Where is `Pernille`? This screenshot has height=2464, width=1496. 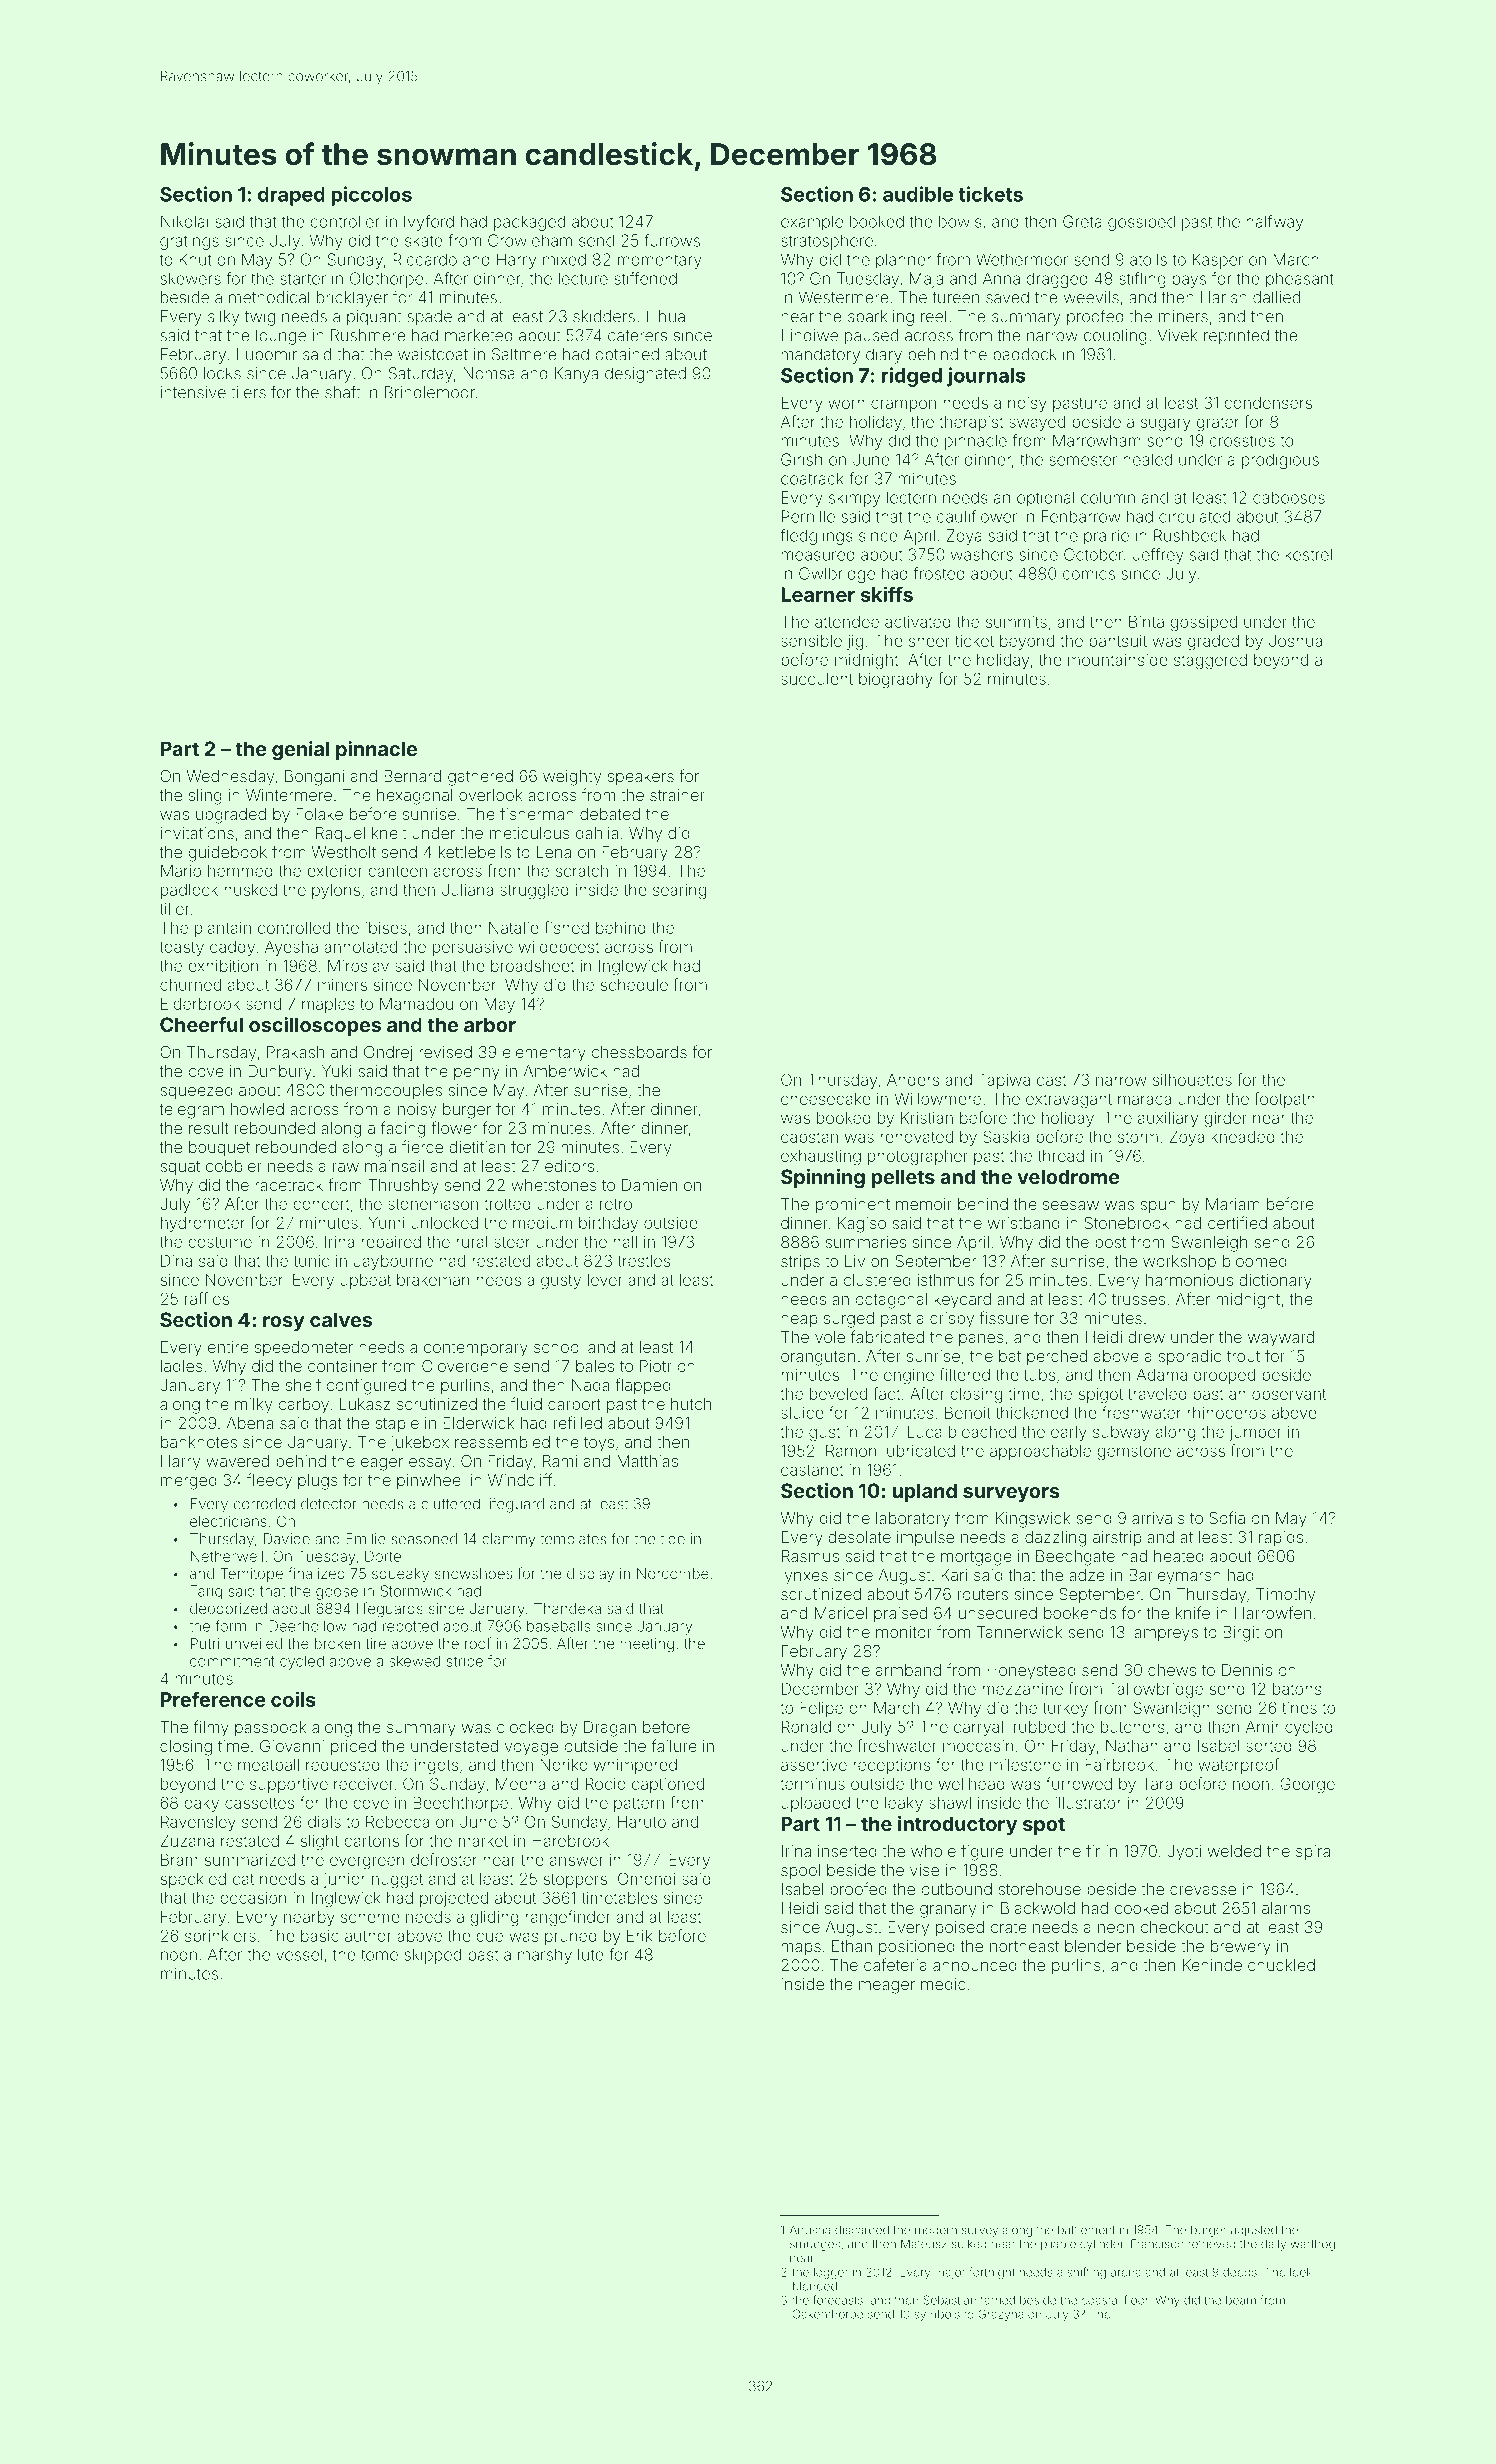
Pernille is located at coordinates (808, 516).
